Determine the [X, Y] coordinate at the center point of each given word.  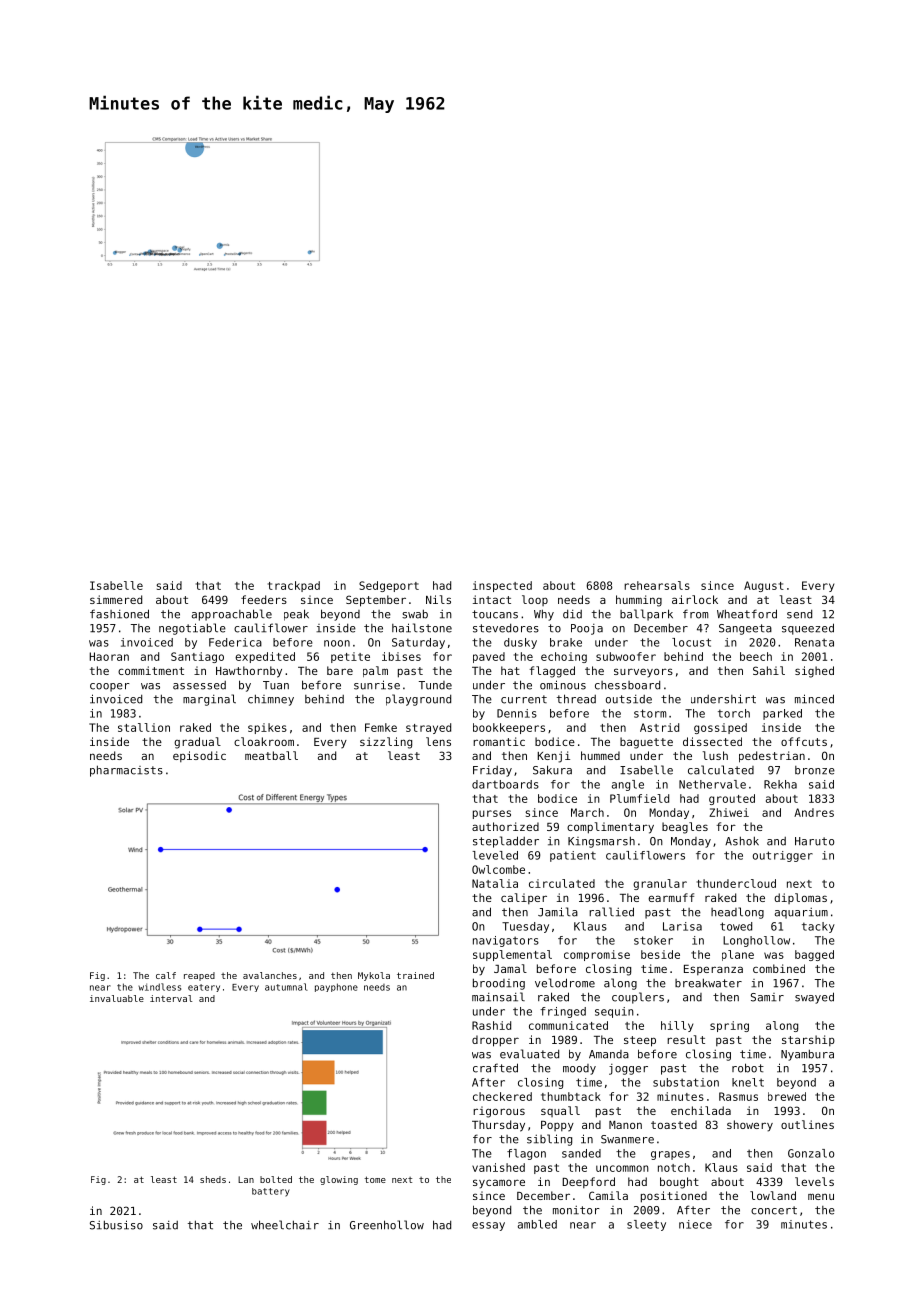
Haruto [814, 841]
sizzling [386, 743]
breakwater [708, 983]
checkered [502, 1096]
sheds [213, 1179]
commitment [151, 670]
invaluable [117, 998]
